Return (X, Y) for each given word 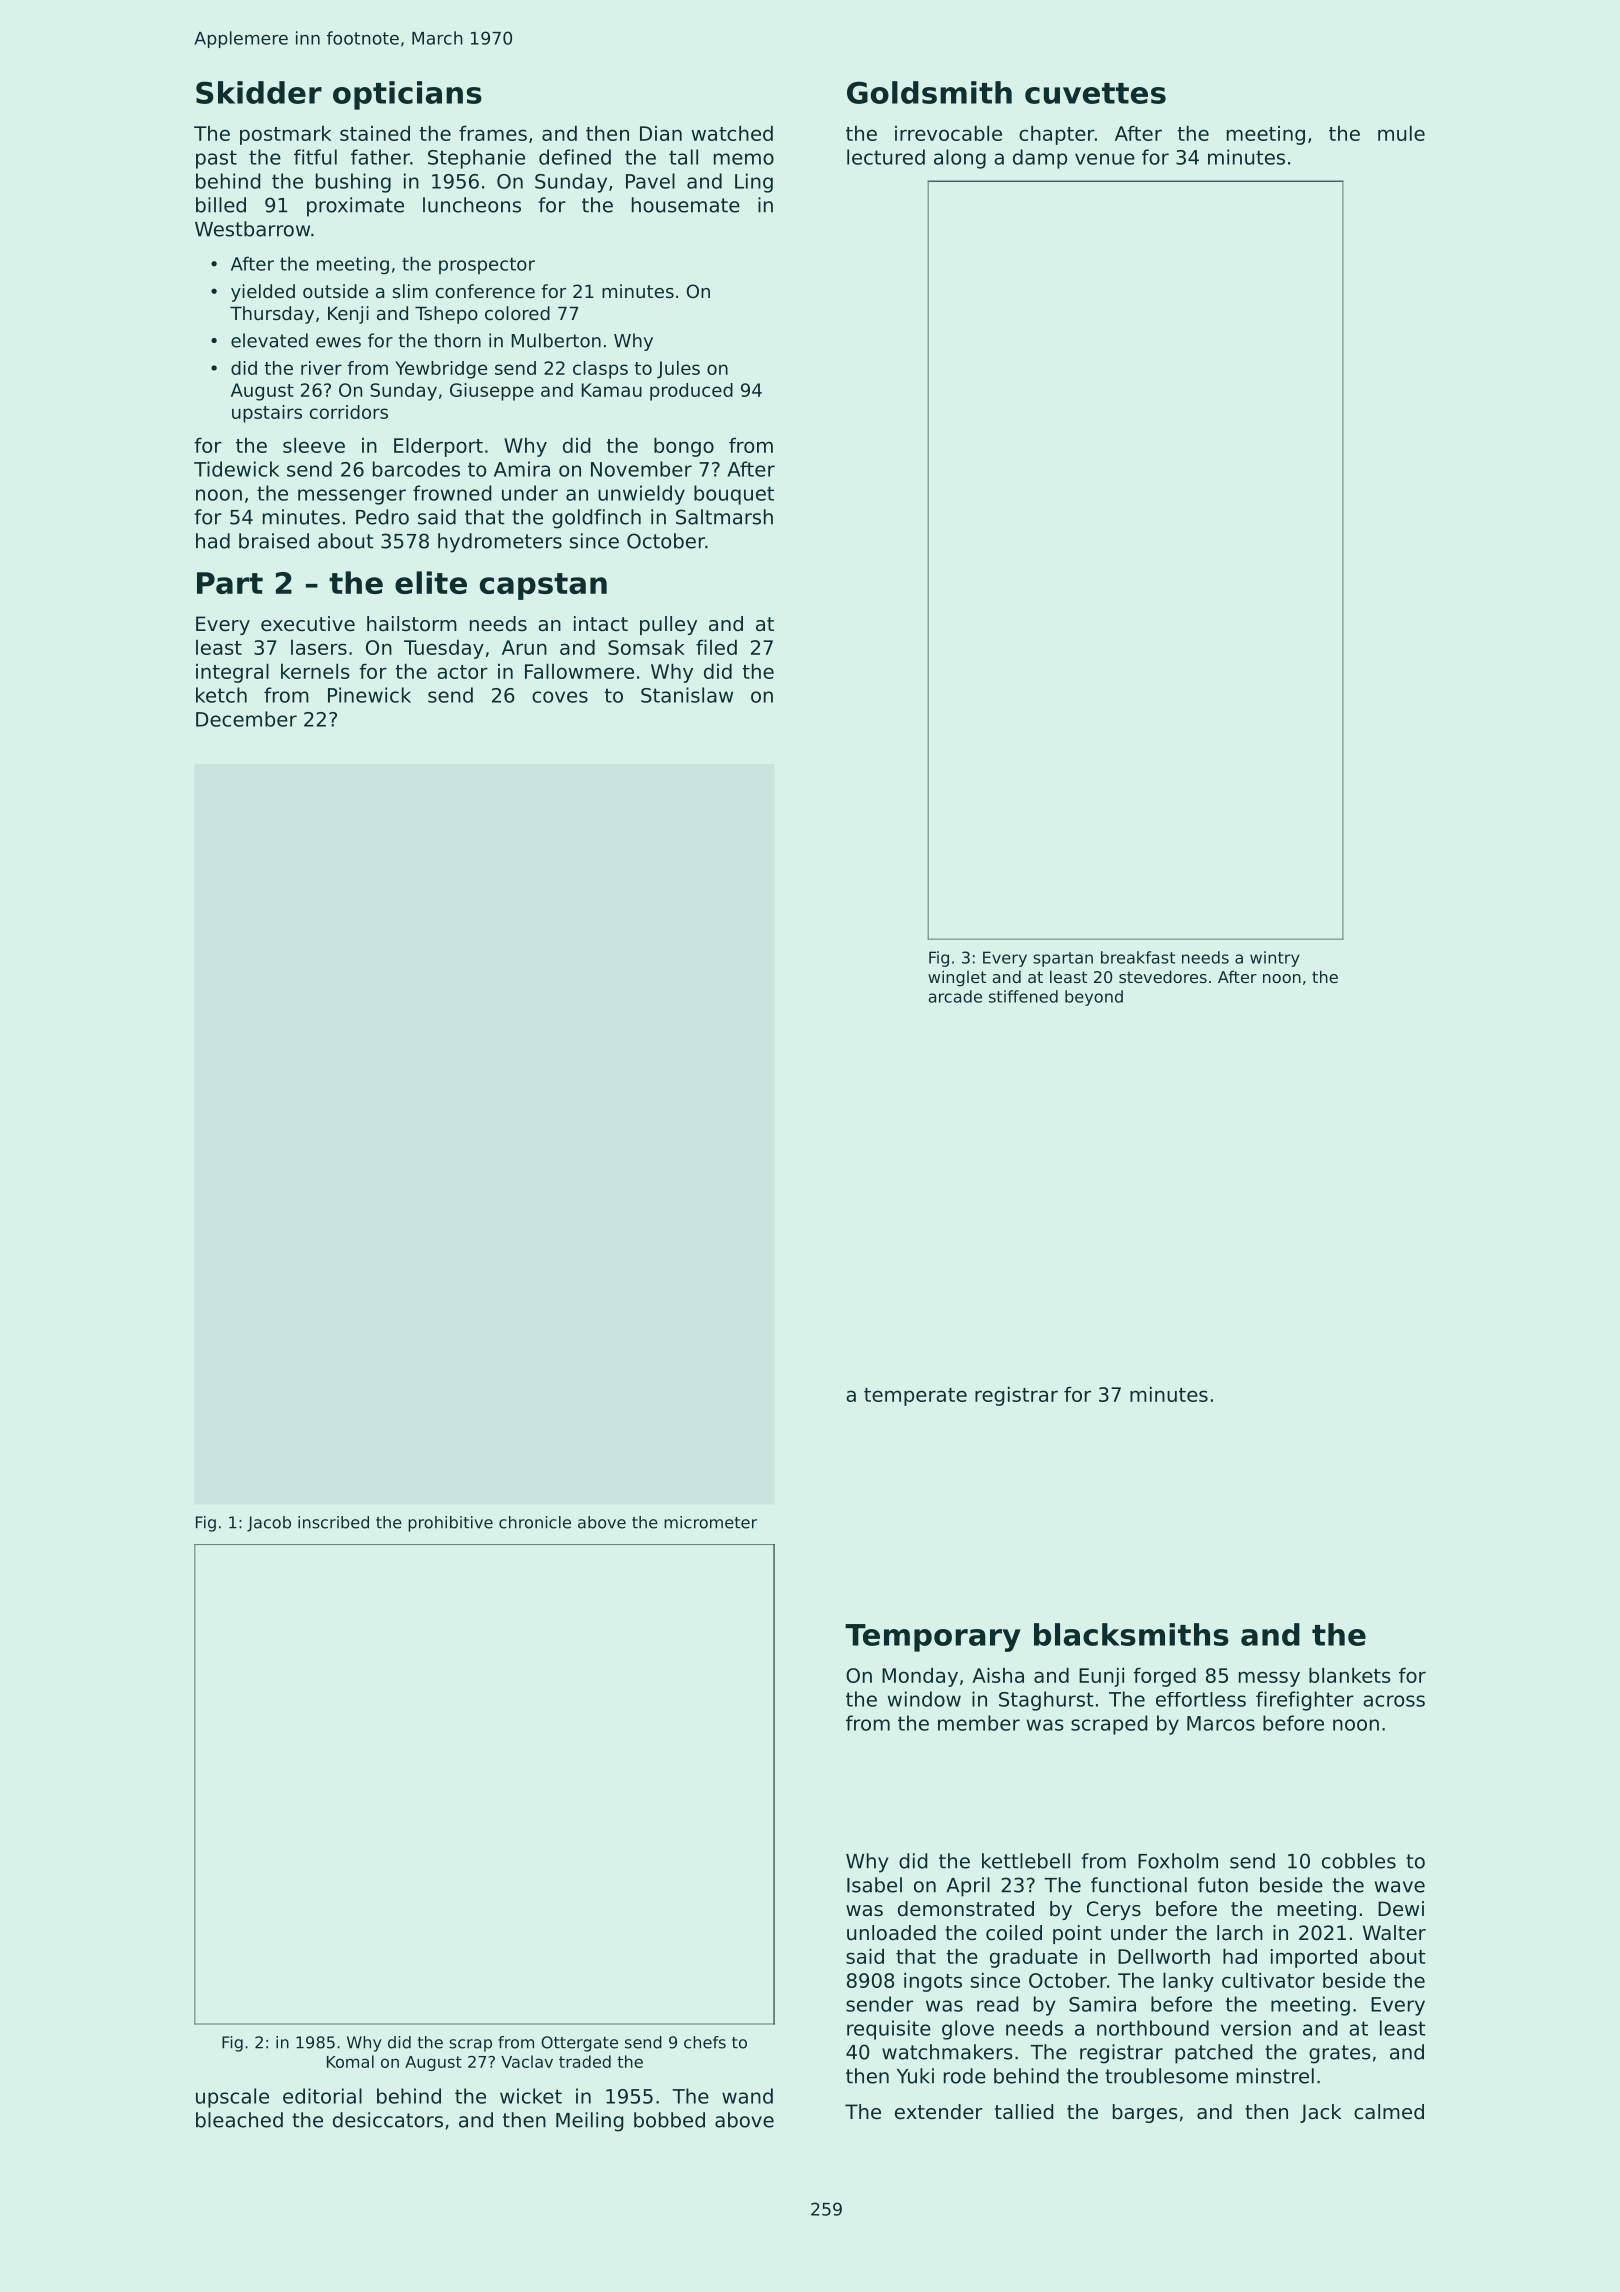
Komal (350, 2061)
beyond (1094, 998)
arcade (955, 996)
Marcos (1221, 1723)
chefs (705, 2042)
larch (1240, 1932)
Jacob (269, 1524)
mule (1401, 133)
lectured (886, 157)
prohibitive (450, 1524)
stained (375, 133)
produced (691, 392)
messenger (352, 497)
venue (1105, 159)
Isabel (874, 1885)
